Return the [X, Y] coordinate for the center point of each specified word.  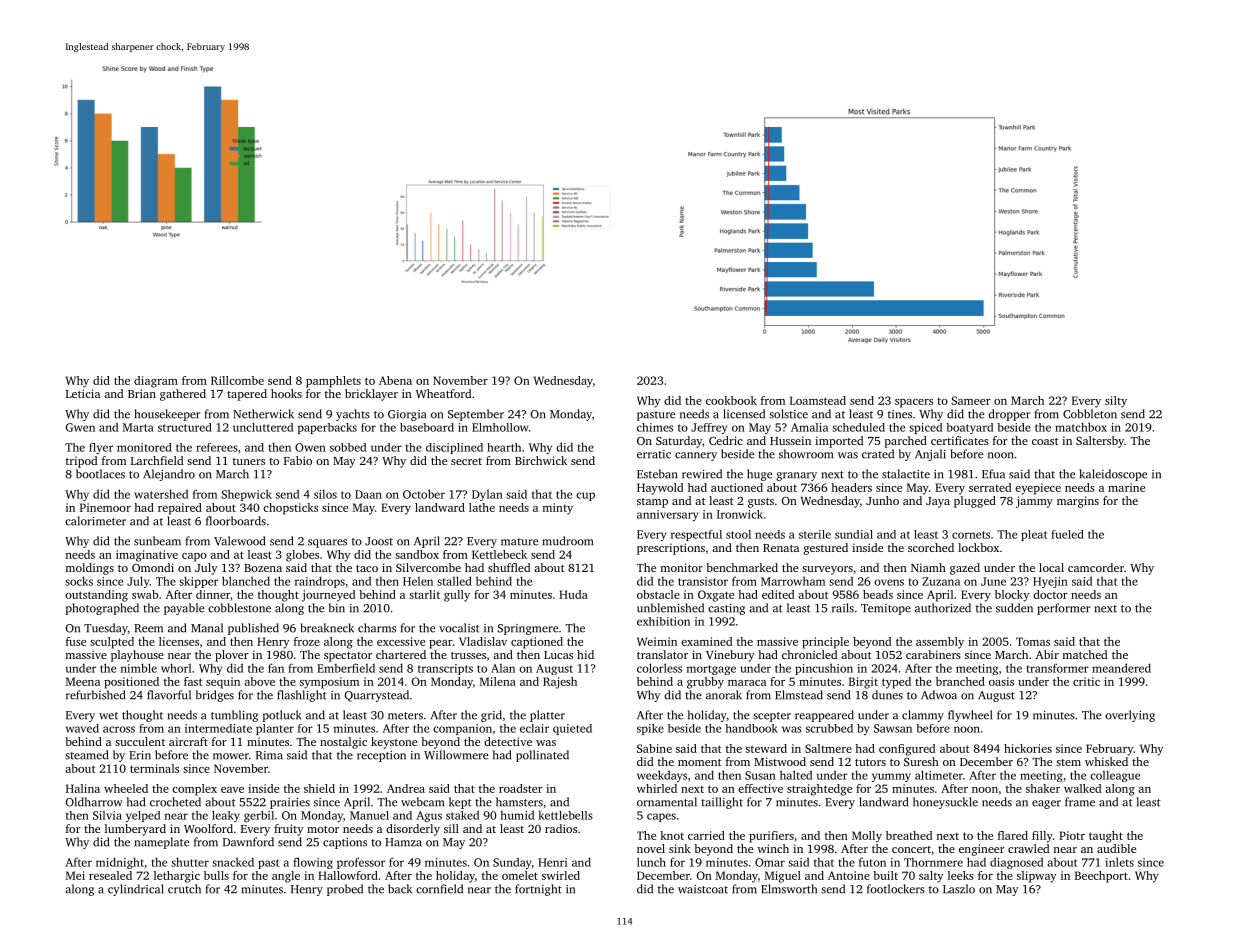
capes [661, 817]
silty [1116, 402]
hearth [504, 447]
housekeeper [167, 415]
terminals [154, 768]
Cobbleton [1090, 414]
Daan [368, 494]
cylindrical [136, 890]
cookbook [731, 400]
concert [911, 849]
